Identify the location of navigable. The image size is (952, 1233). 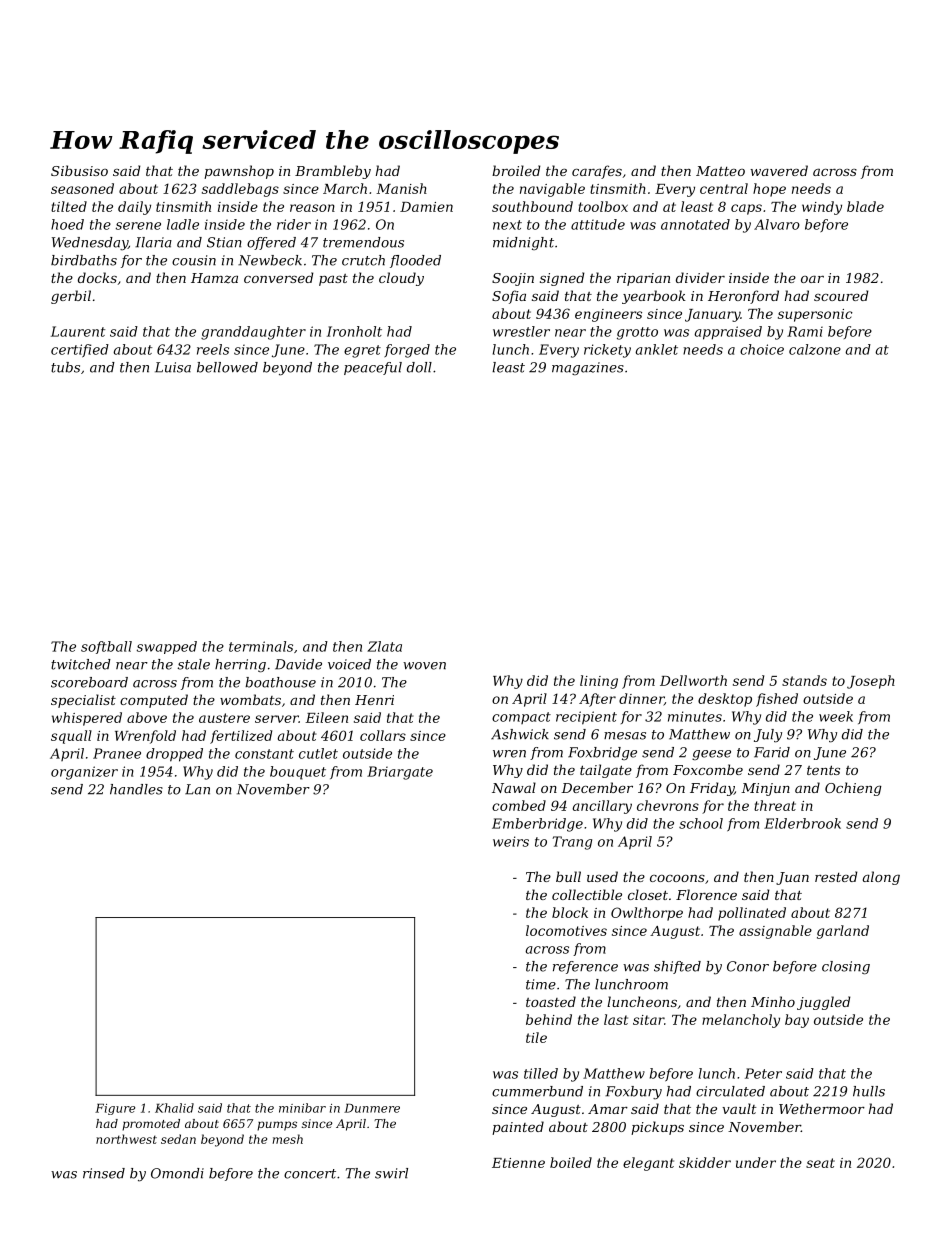
(552, 190).
